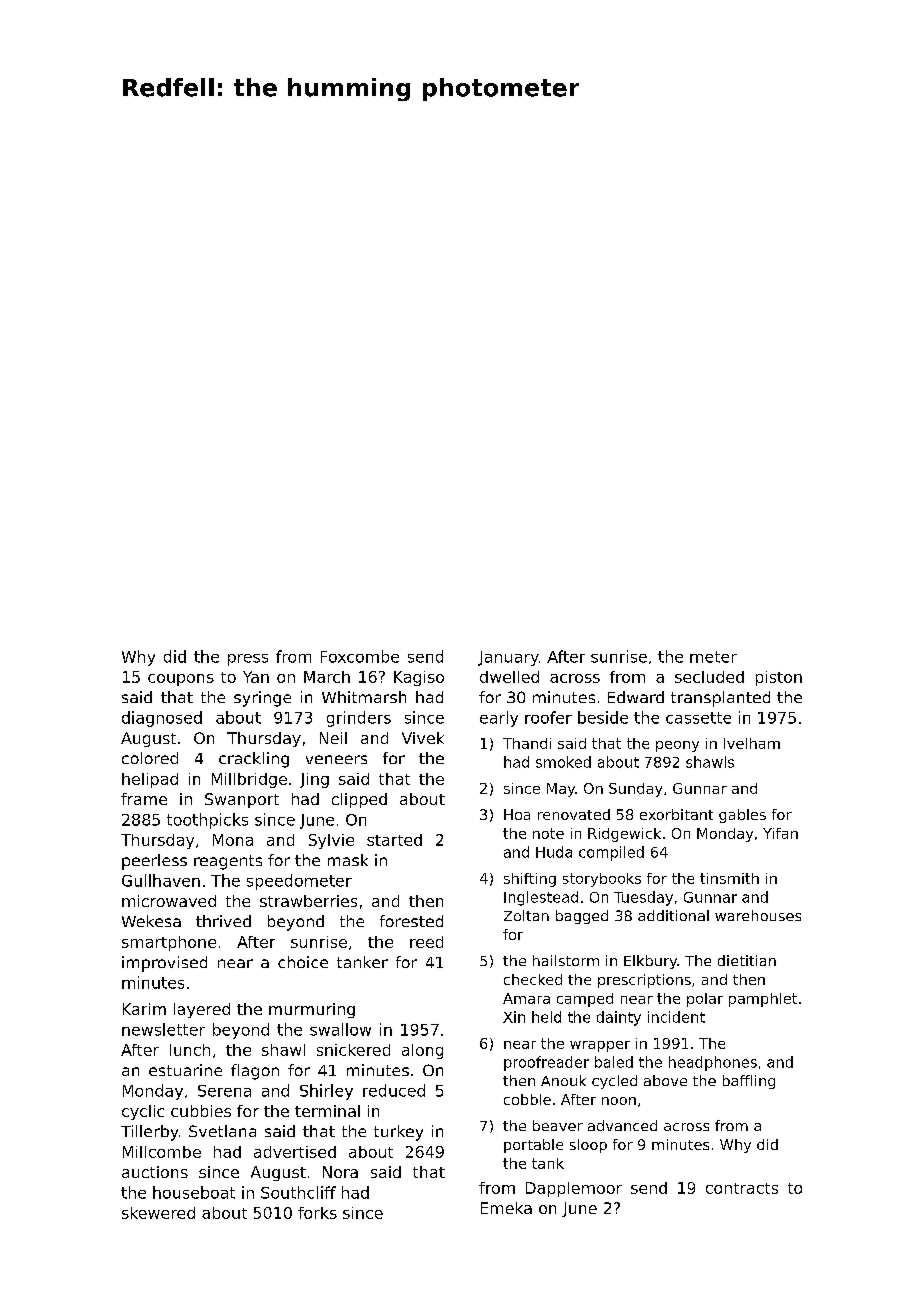 The width and height of the screenshot is (924, 1308). I want to click on grinders, so click(359, 719).
